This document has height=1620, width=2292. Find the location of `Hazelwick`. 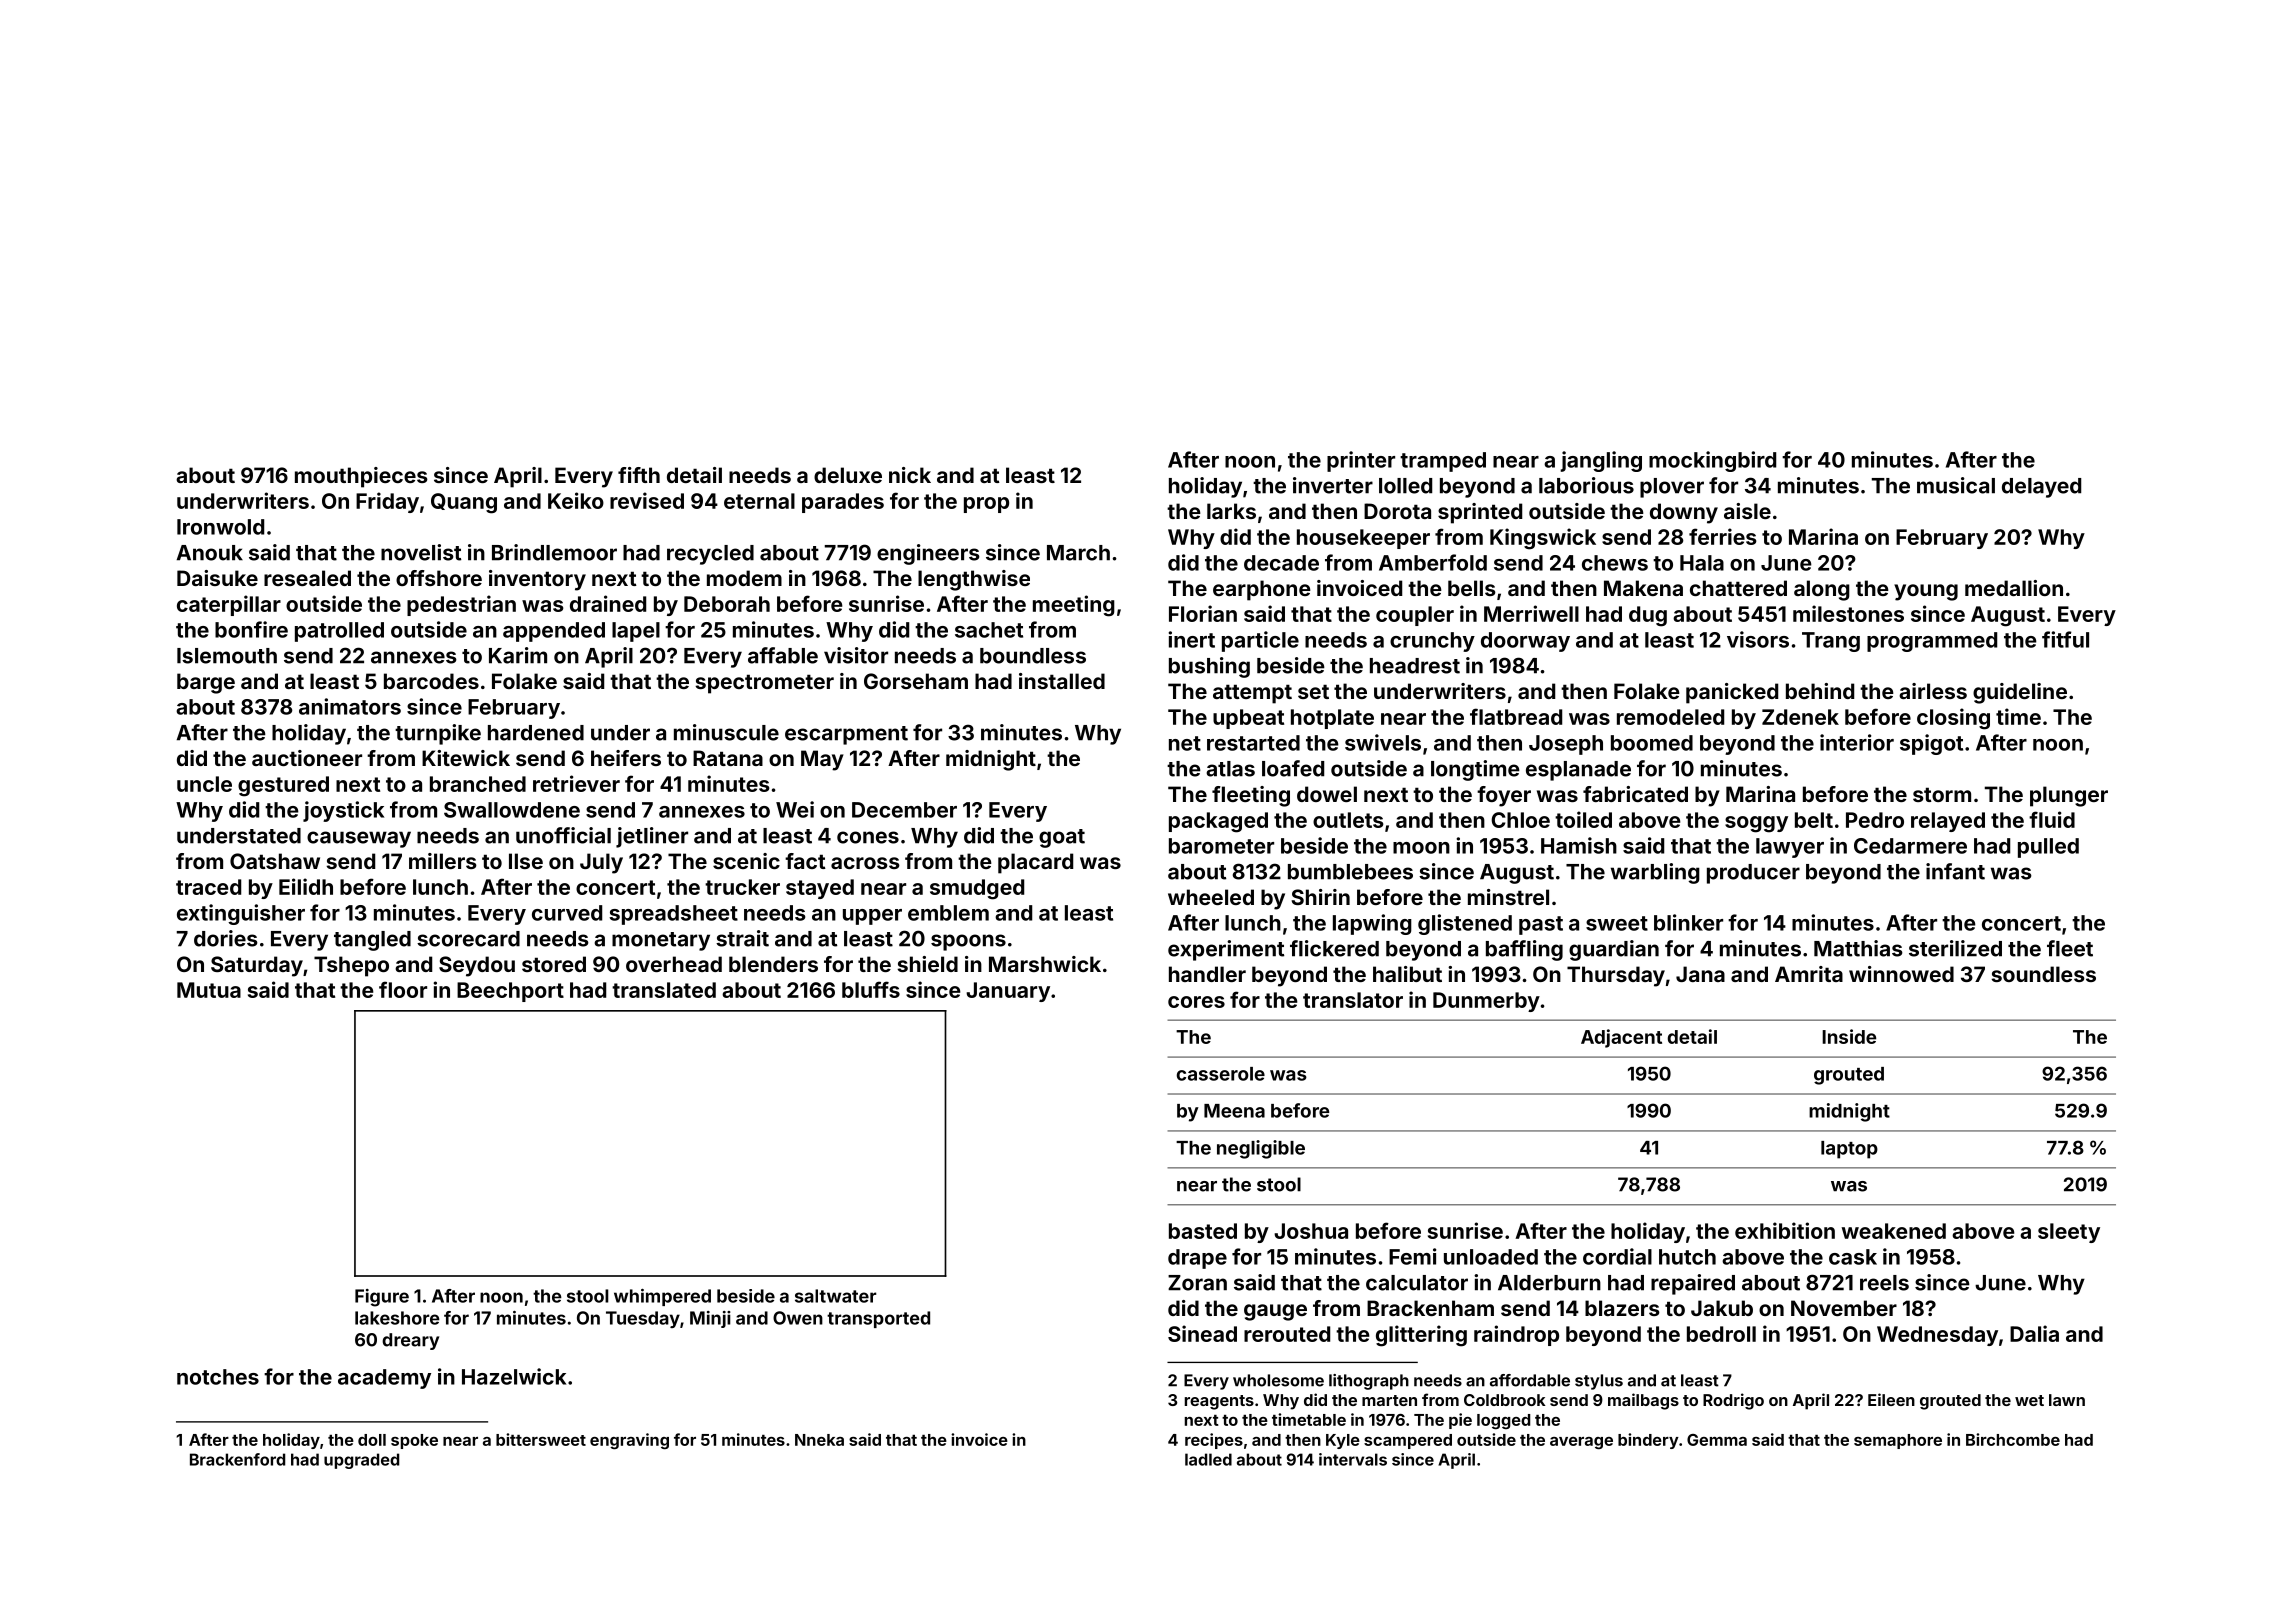

Hazelwick is located at coordinates (514, 1376).
